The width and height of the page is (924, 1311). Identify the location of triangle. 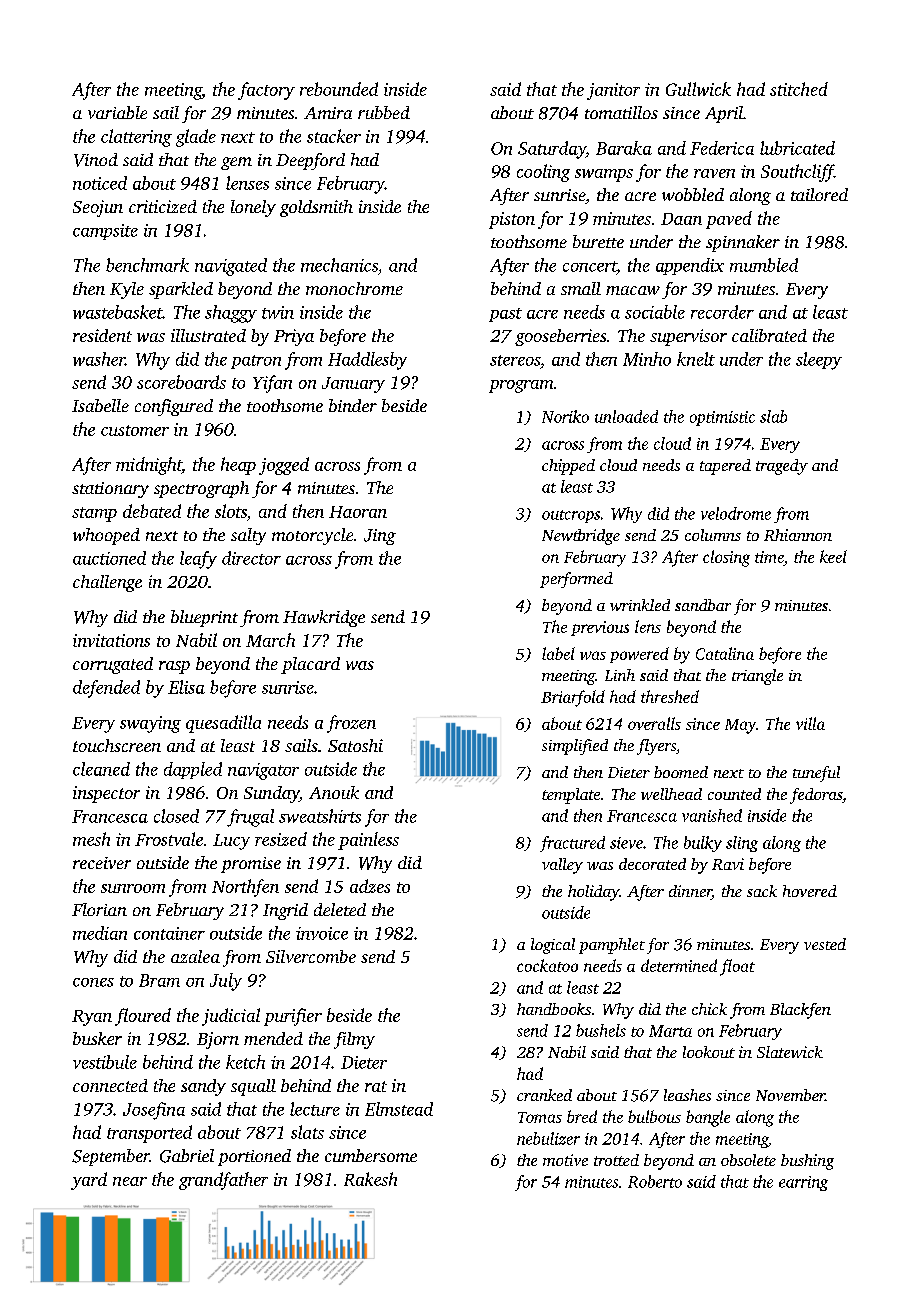
(757, 677).
